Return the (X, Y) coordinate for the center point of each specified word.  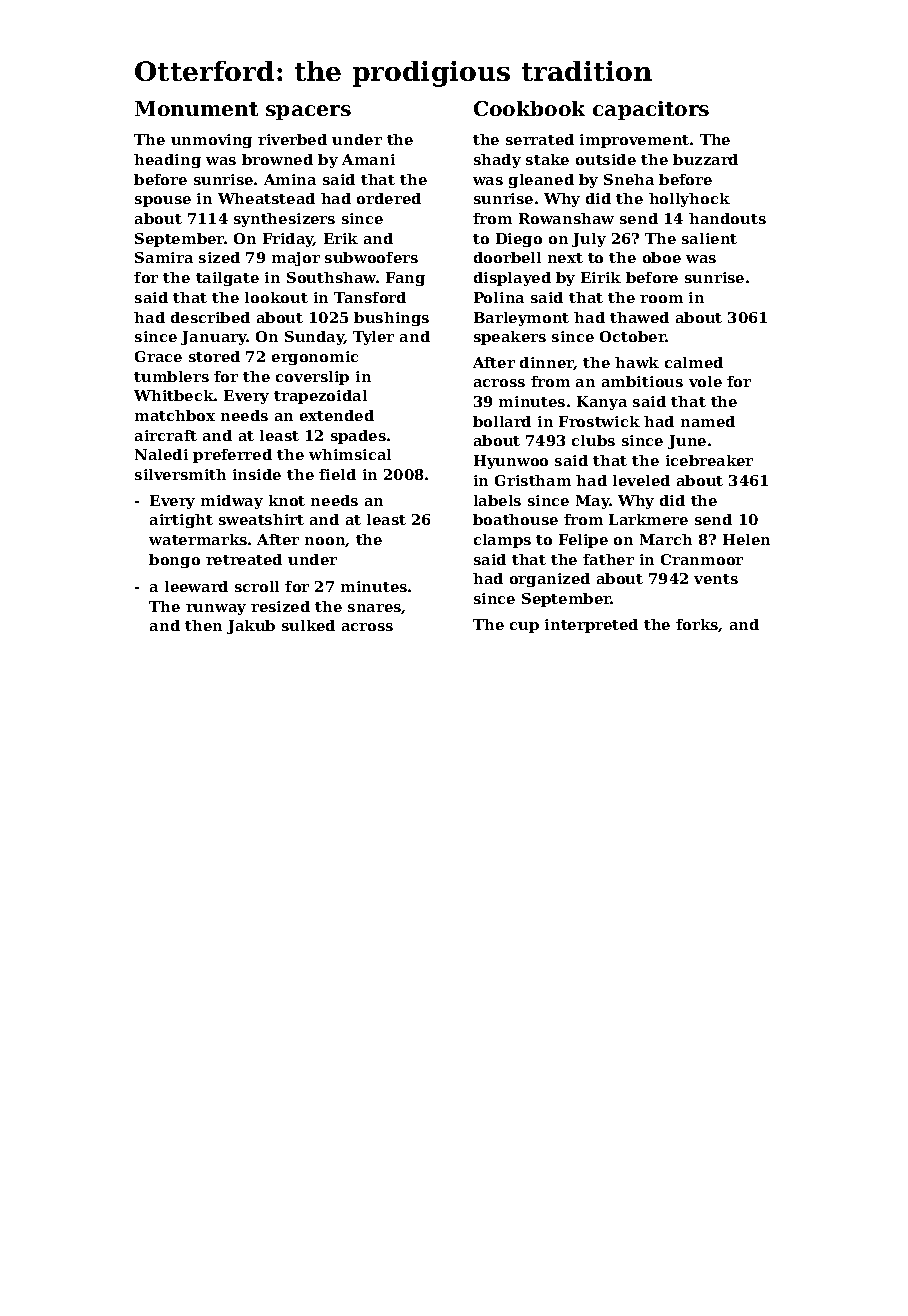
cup (524, 627)
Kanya (602, 403)
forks (697, 625)
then (203, 625)
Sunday (315, 338)
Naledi (161, 454)
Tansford (370, 297)
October (633, 336)
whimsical (350, 454)
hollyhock (689, 200)
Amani (368, 159)
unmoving (211, 141)
